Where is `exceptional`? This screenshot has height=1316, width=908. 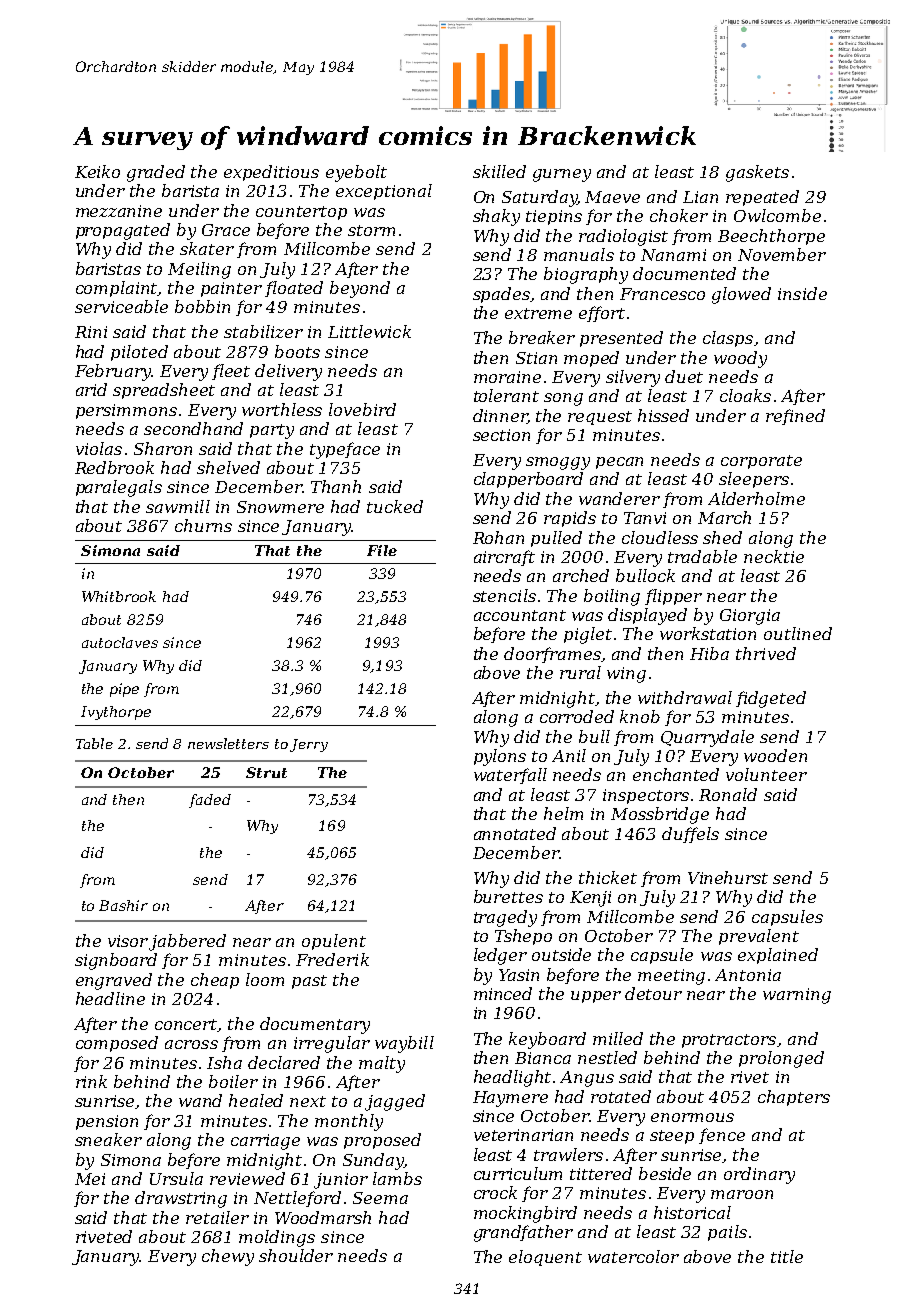 exceptional is located at coordinates (384, 192).
